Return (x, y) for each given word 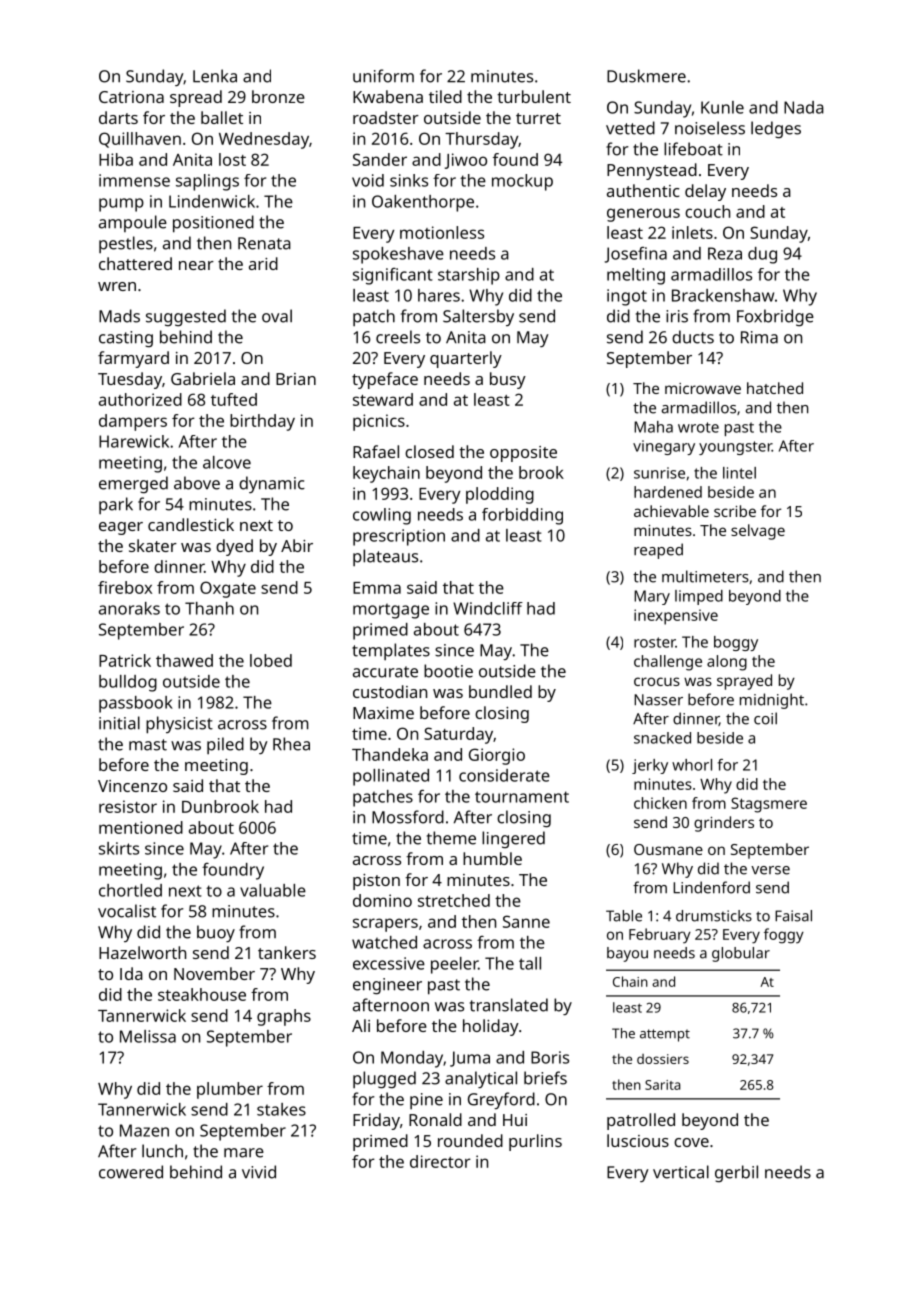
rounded (470, 1140)
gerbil (736, 1173)
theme (451, 838)
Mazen (144, 1130)
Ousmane (668, 849)
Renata (264, 243)
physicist (179, 725)
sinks (409, 180)
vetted (630, 128)
